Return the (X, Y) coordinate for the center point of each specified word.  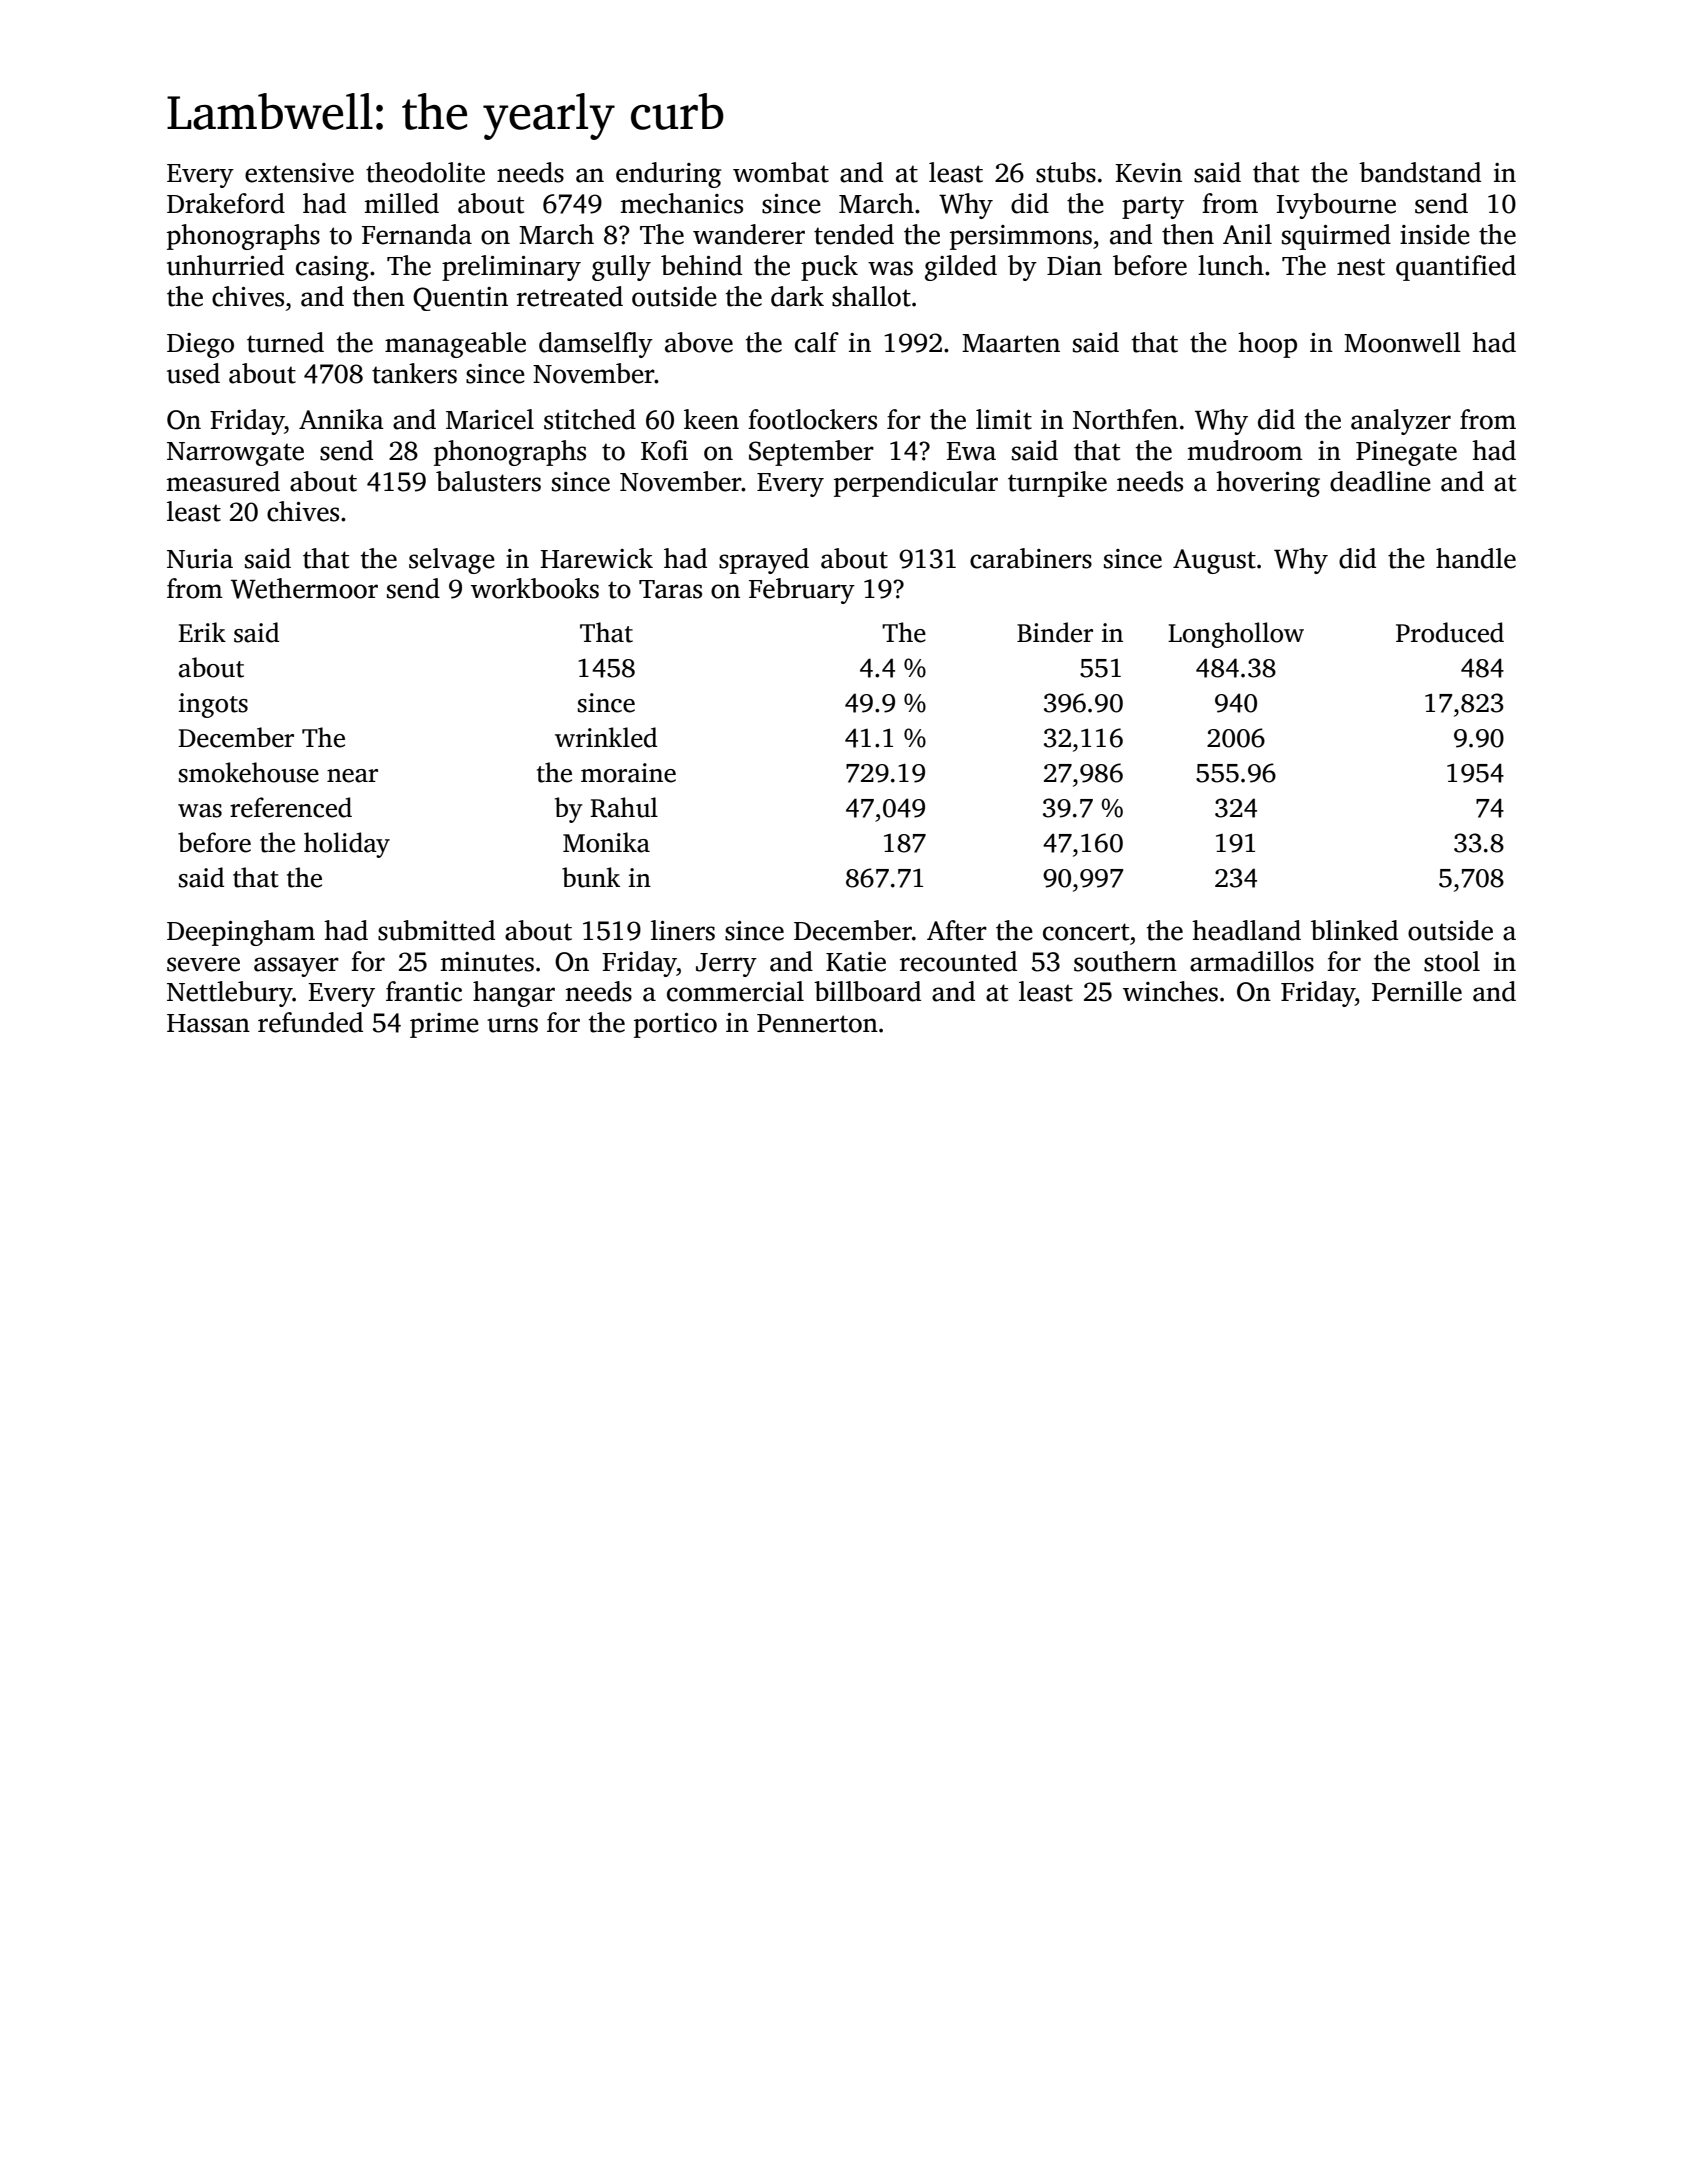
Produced (1450, 632)
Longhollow (1236, 635)
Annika (341, 419)
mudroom (1245, 450)
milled (402, 203)
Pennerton (817, 1023)
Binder (1055, 632)
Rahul (624, 807)
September (811, 453)
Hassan (208, 1023)
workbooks (535, 588)
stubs (1066, 172)
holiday (347, 845)
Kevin (1149, 173)
